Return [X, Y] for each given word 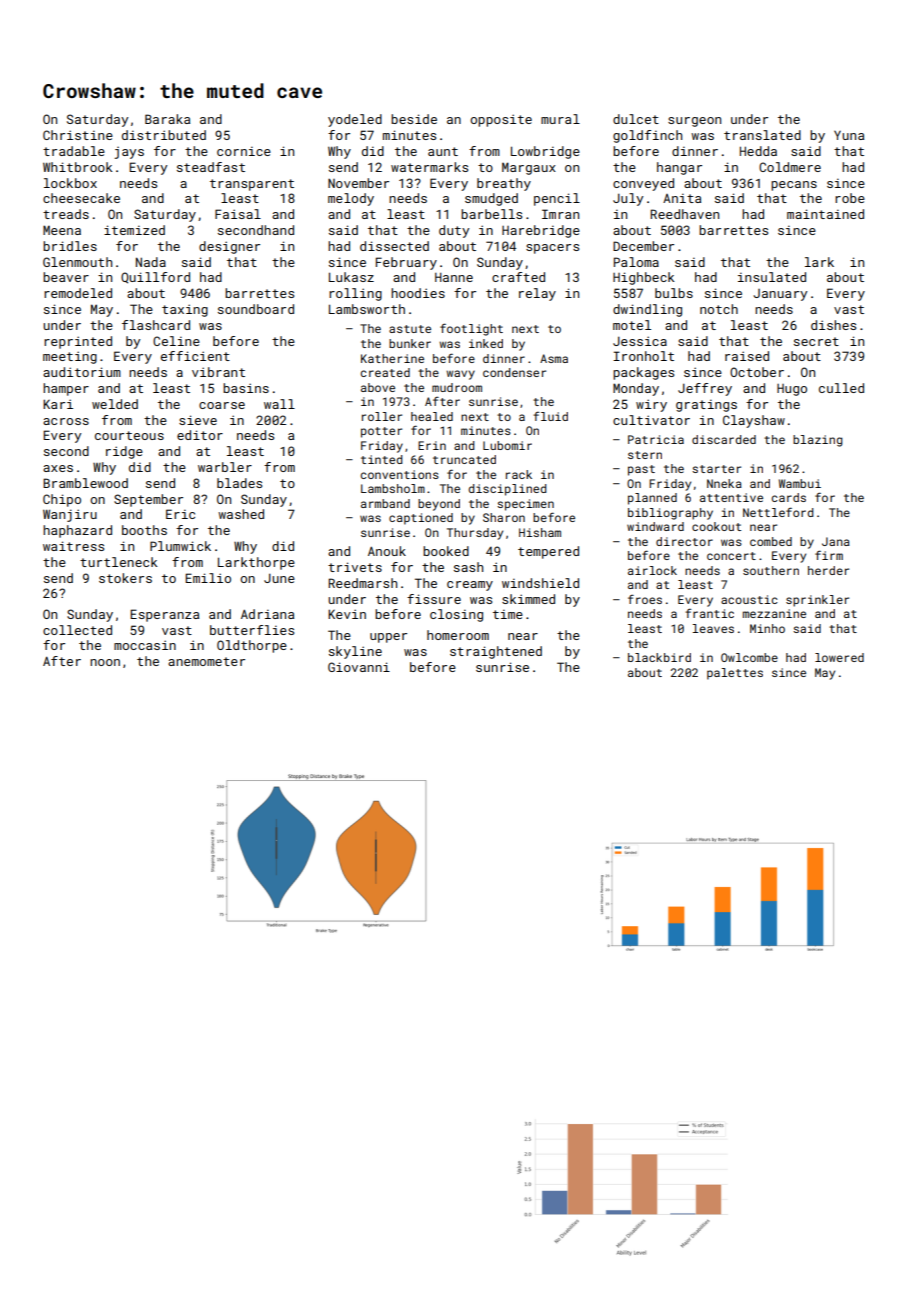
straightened [496, 652]
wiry [651, 405]
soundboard [256, 309]
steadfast [211, 167]
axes [58, 468]
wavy [460, 375]
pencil [557, 199]
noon [105, 662]
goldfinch [647, 136]
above [378, 387]
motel [632, 325]
